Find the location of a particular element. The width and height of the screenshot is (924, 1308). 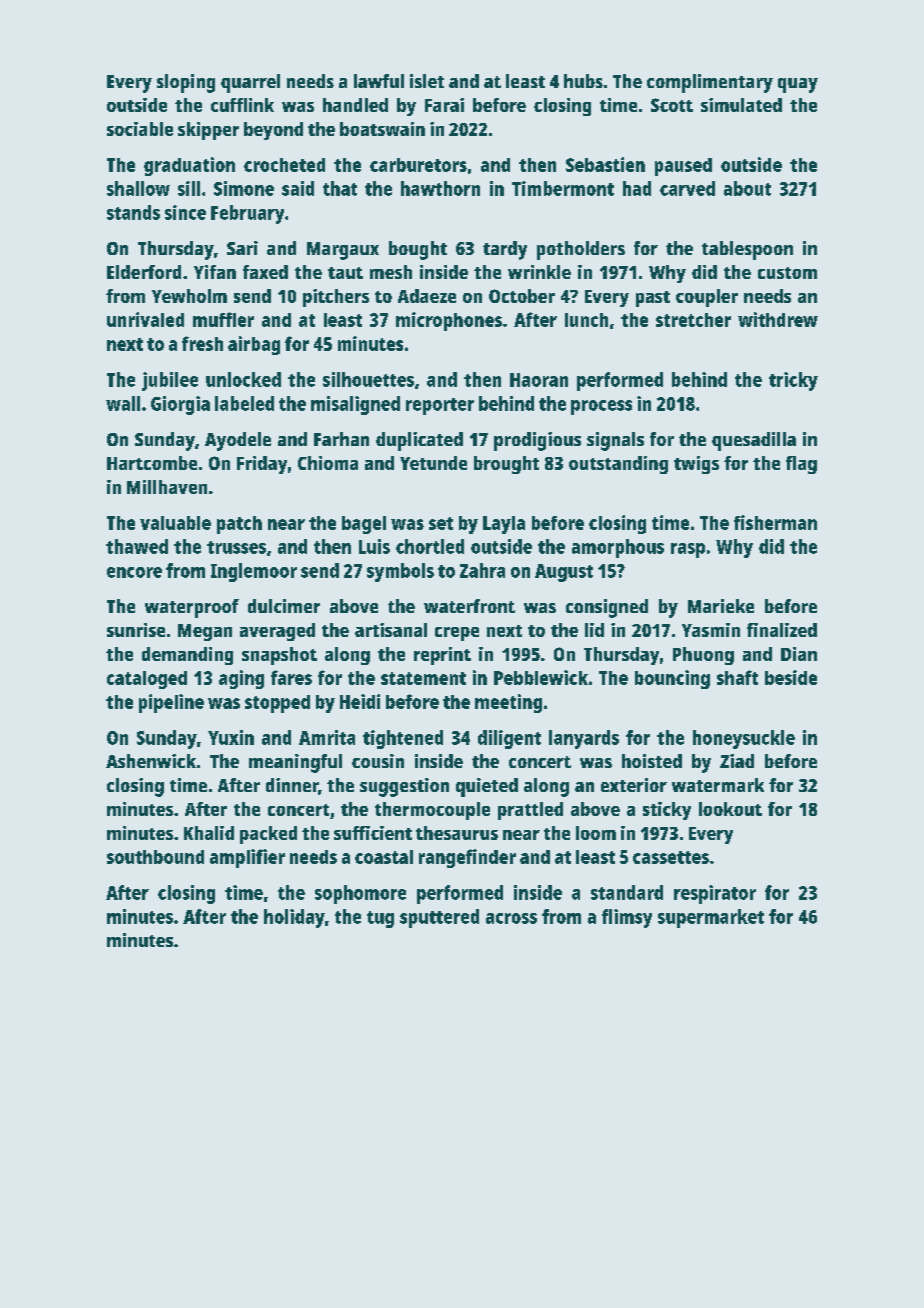

islet is located at coordinates (427, 81).
